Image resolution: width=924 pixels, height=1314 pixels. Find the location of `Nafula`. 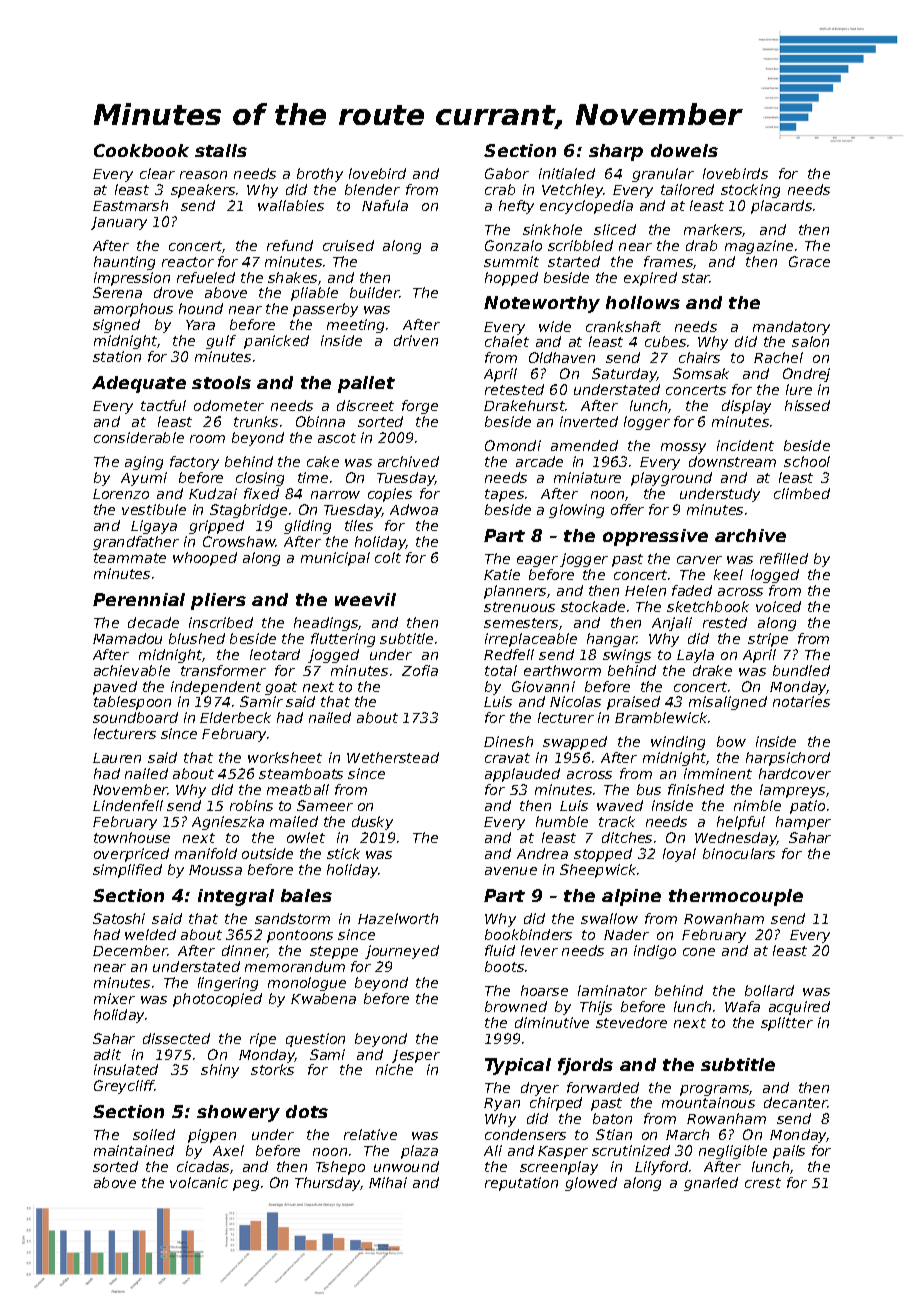

Nafula is located at coordinates (385, 205).
